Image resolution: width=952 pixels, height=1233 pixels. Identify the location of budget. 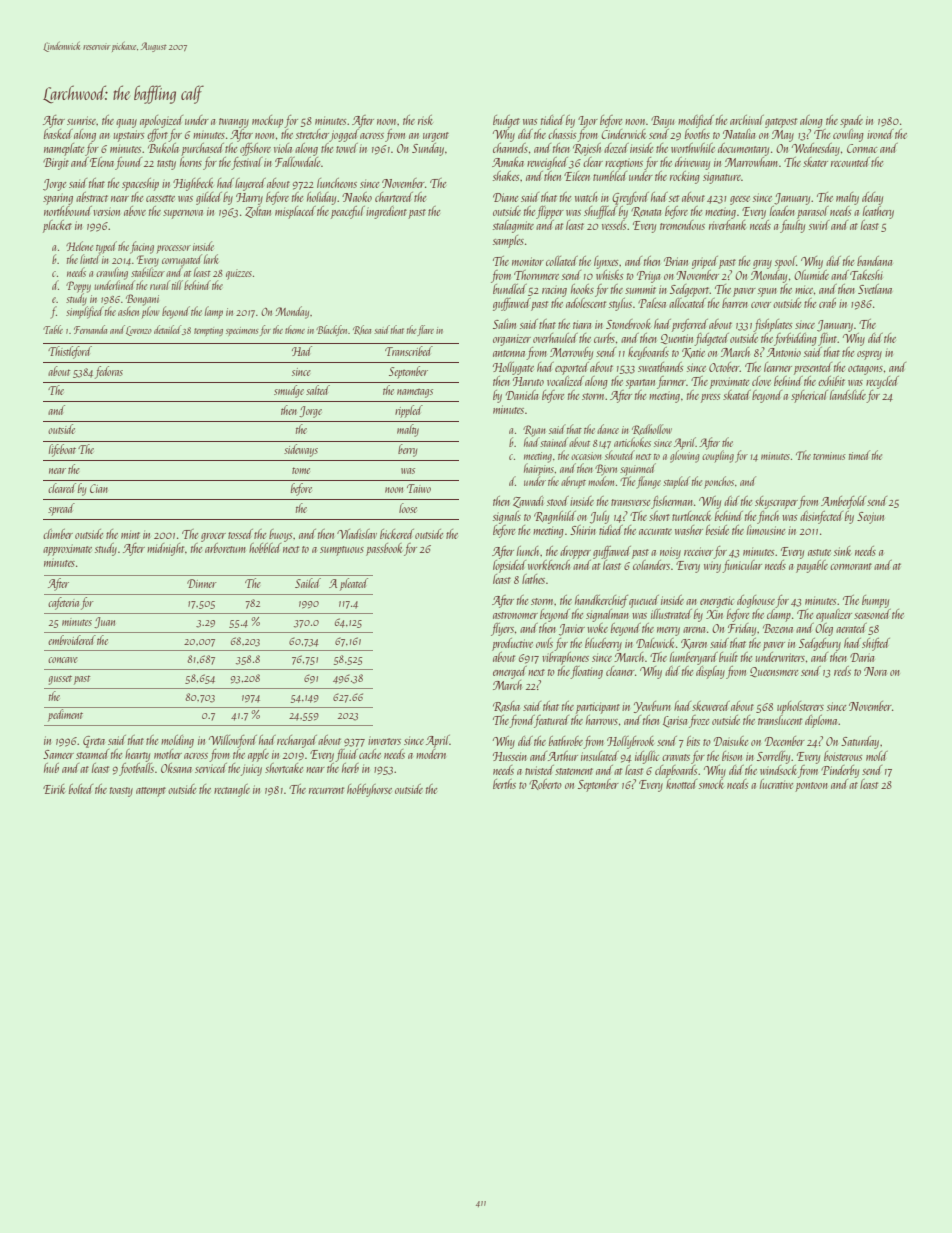
(506, 121).
